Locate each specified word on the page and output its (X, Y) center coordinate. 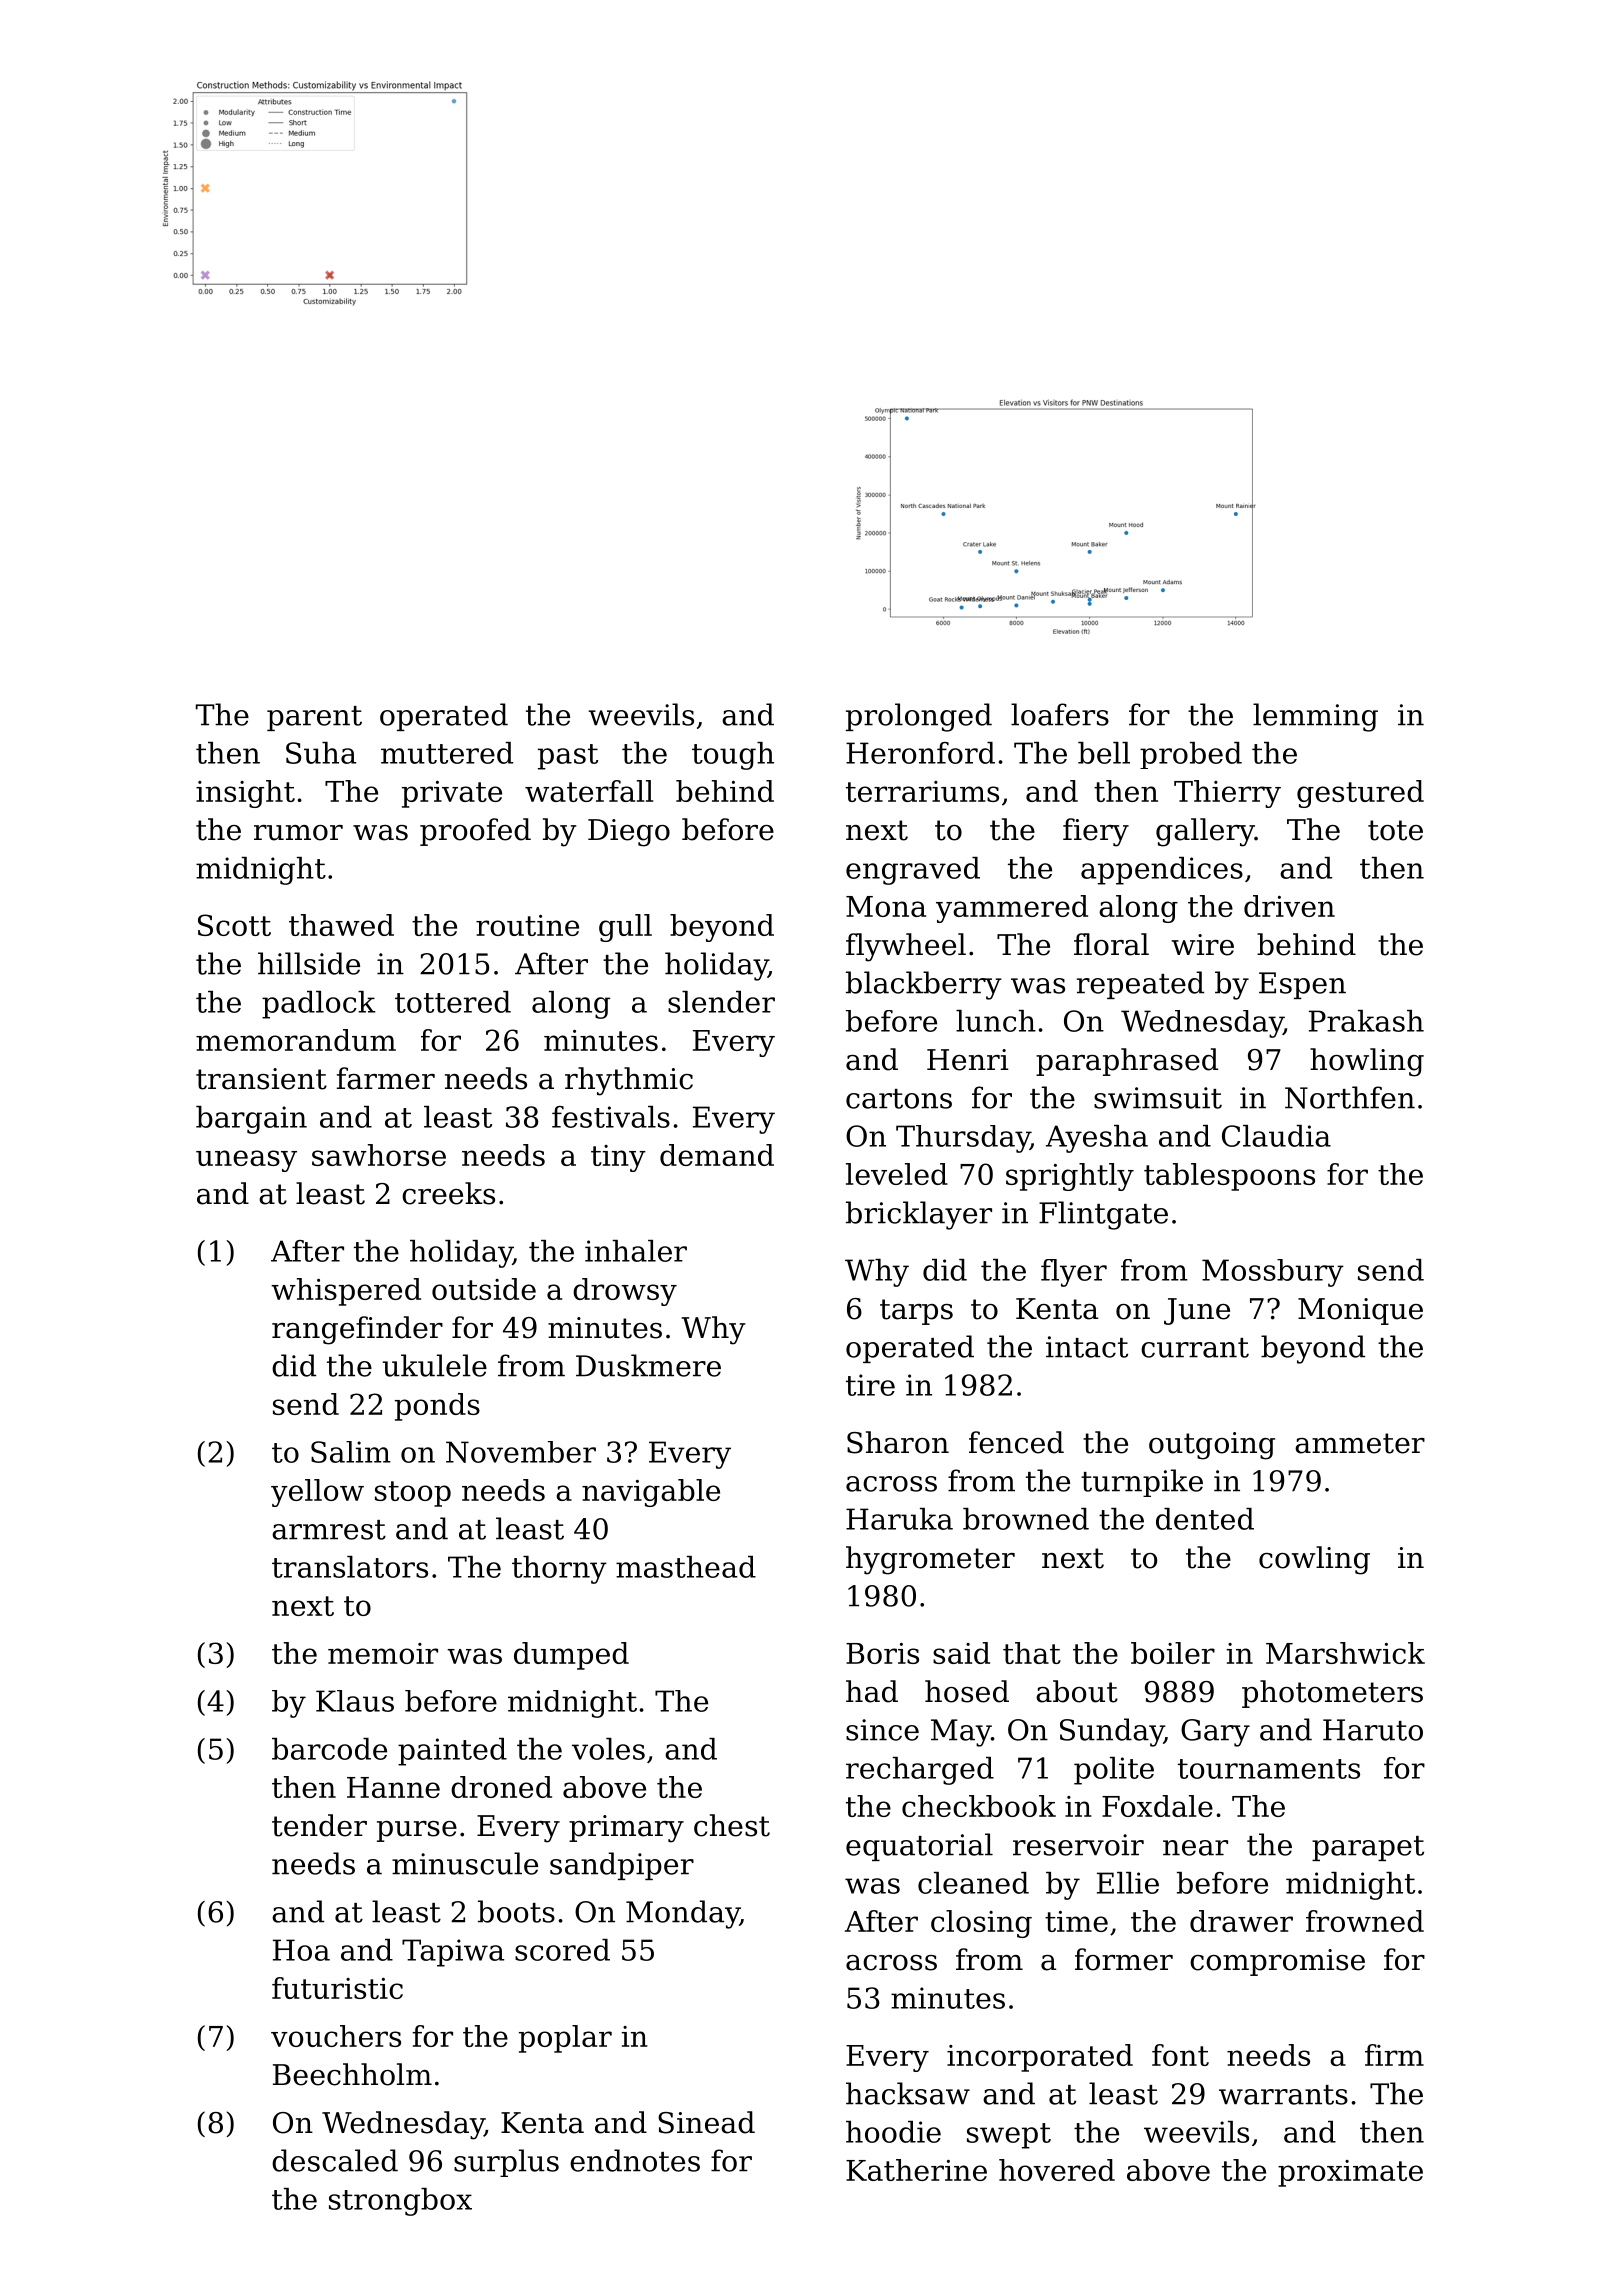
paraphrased (1127, 1062)
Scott (234, 925)
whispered (346, 1292)
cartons (899, 1099)
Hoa (301, 1950)
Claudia (1276, 1136)
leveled (897, 1174)
